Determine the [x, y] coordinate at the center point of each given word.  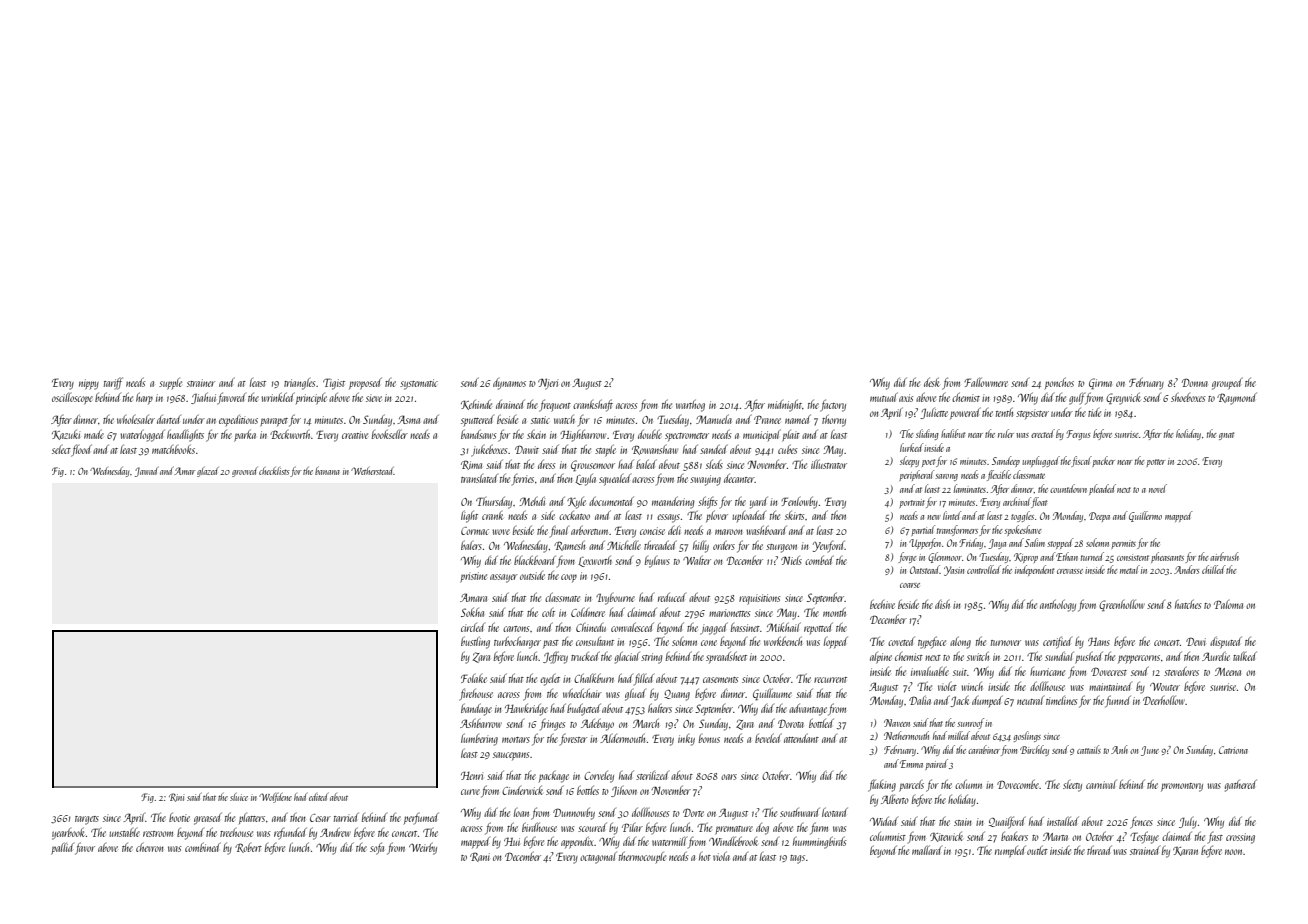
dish [942, 604]
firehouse [476, 694]
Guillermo [1145, 516]
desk [932, 382]
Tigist [334, 384]
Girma [1100, 383]
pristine [473, 577]
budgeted [584, 709]
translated [479, 478]
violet [947, 686]
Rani [480, 857]
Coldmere [588, 612]
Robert [248, 848]
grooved [245, 472]
